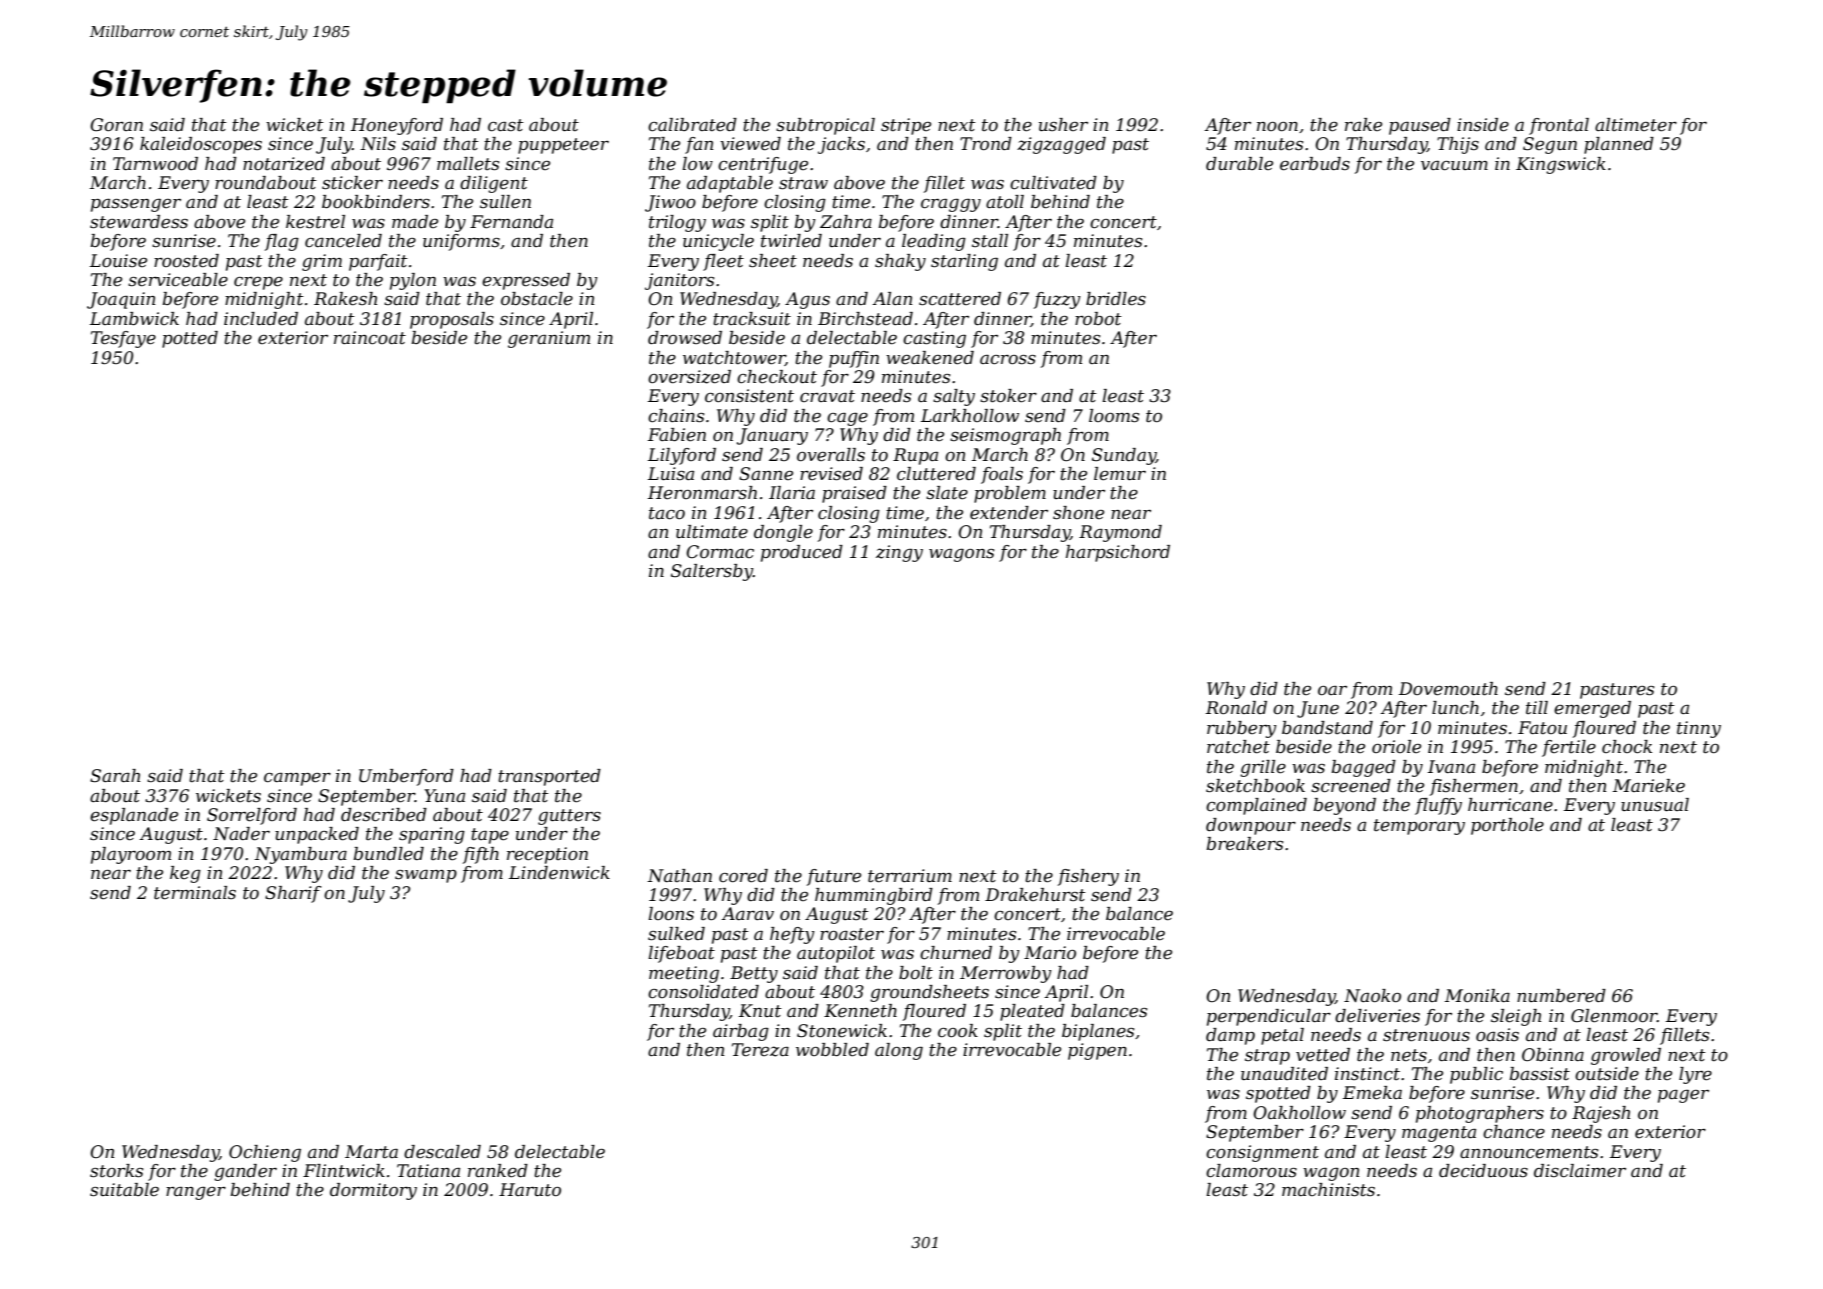 The height and width of the screenshot is (1289, 1823). What do you see at coordinates (1328, 1190) in the screenshot?
I see `machinists` at bounding box center [1328, 1190].
